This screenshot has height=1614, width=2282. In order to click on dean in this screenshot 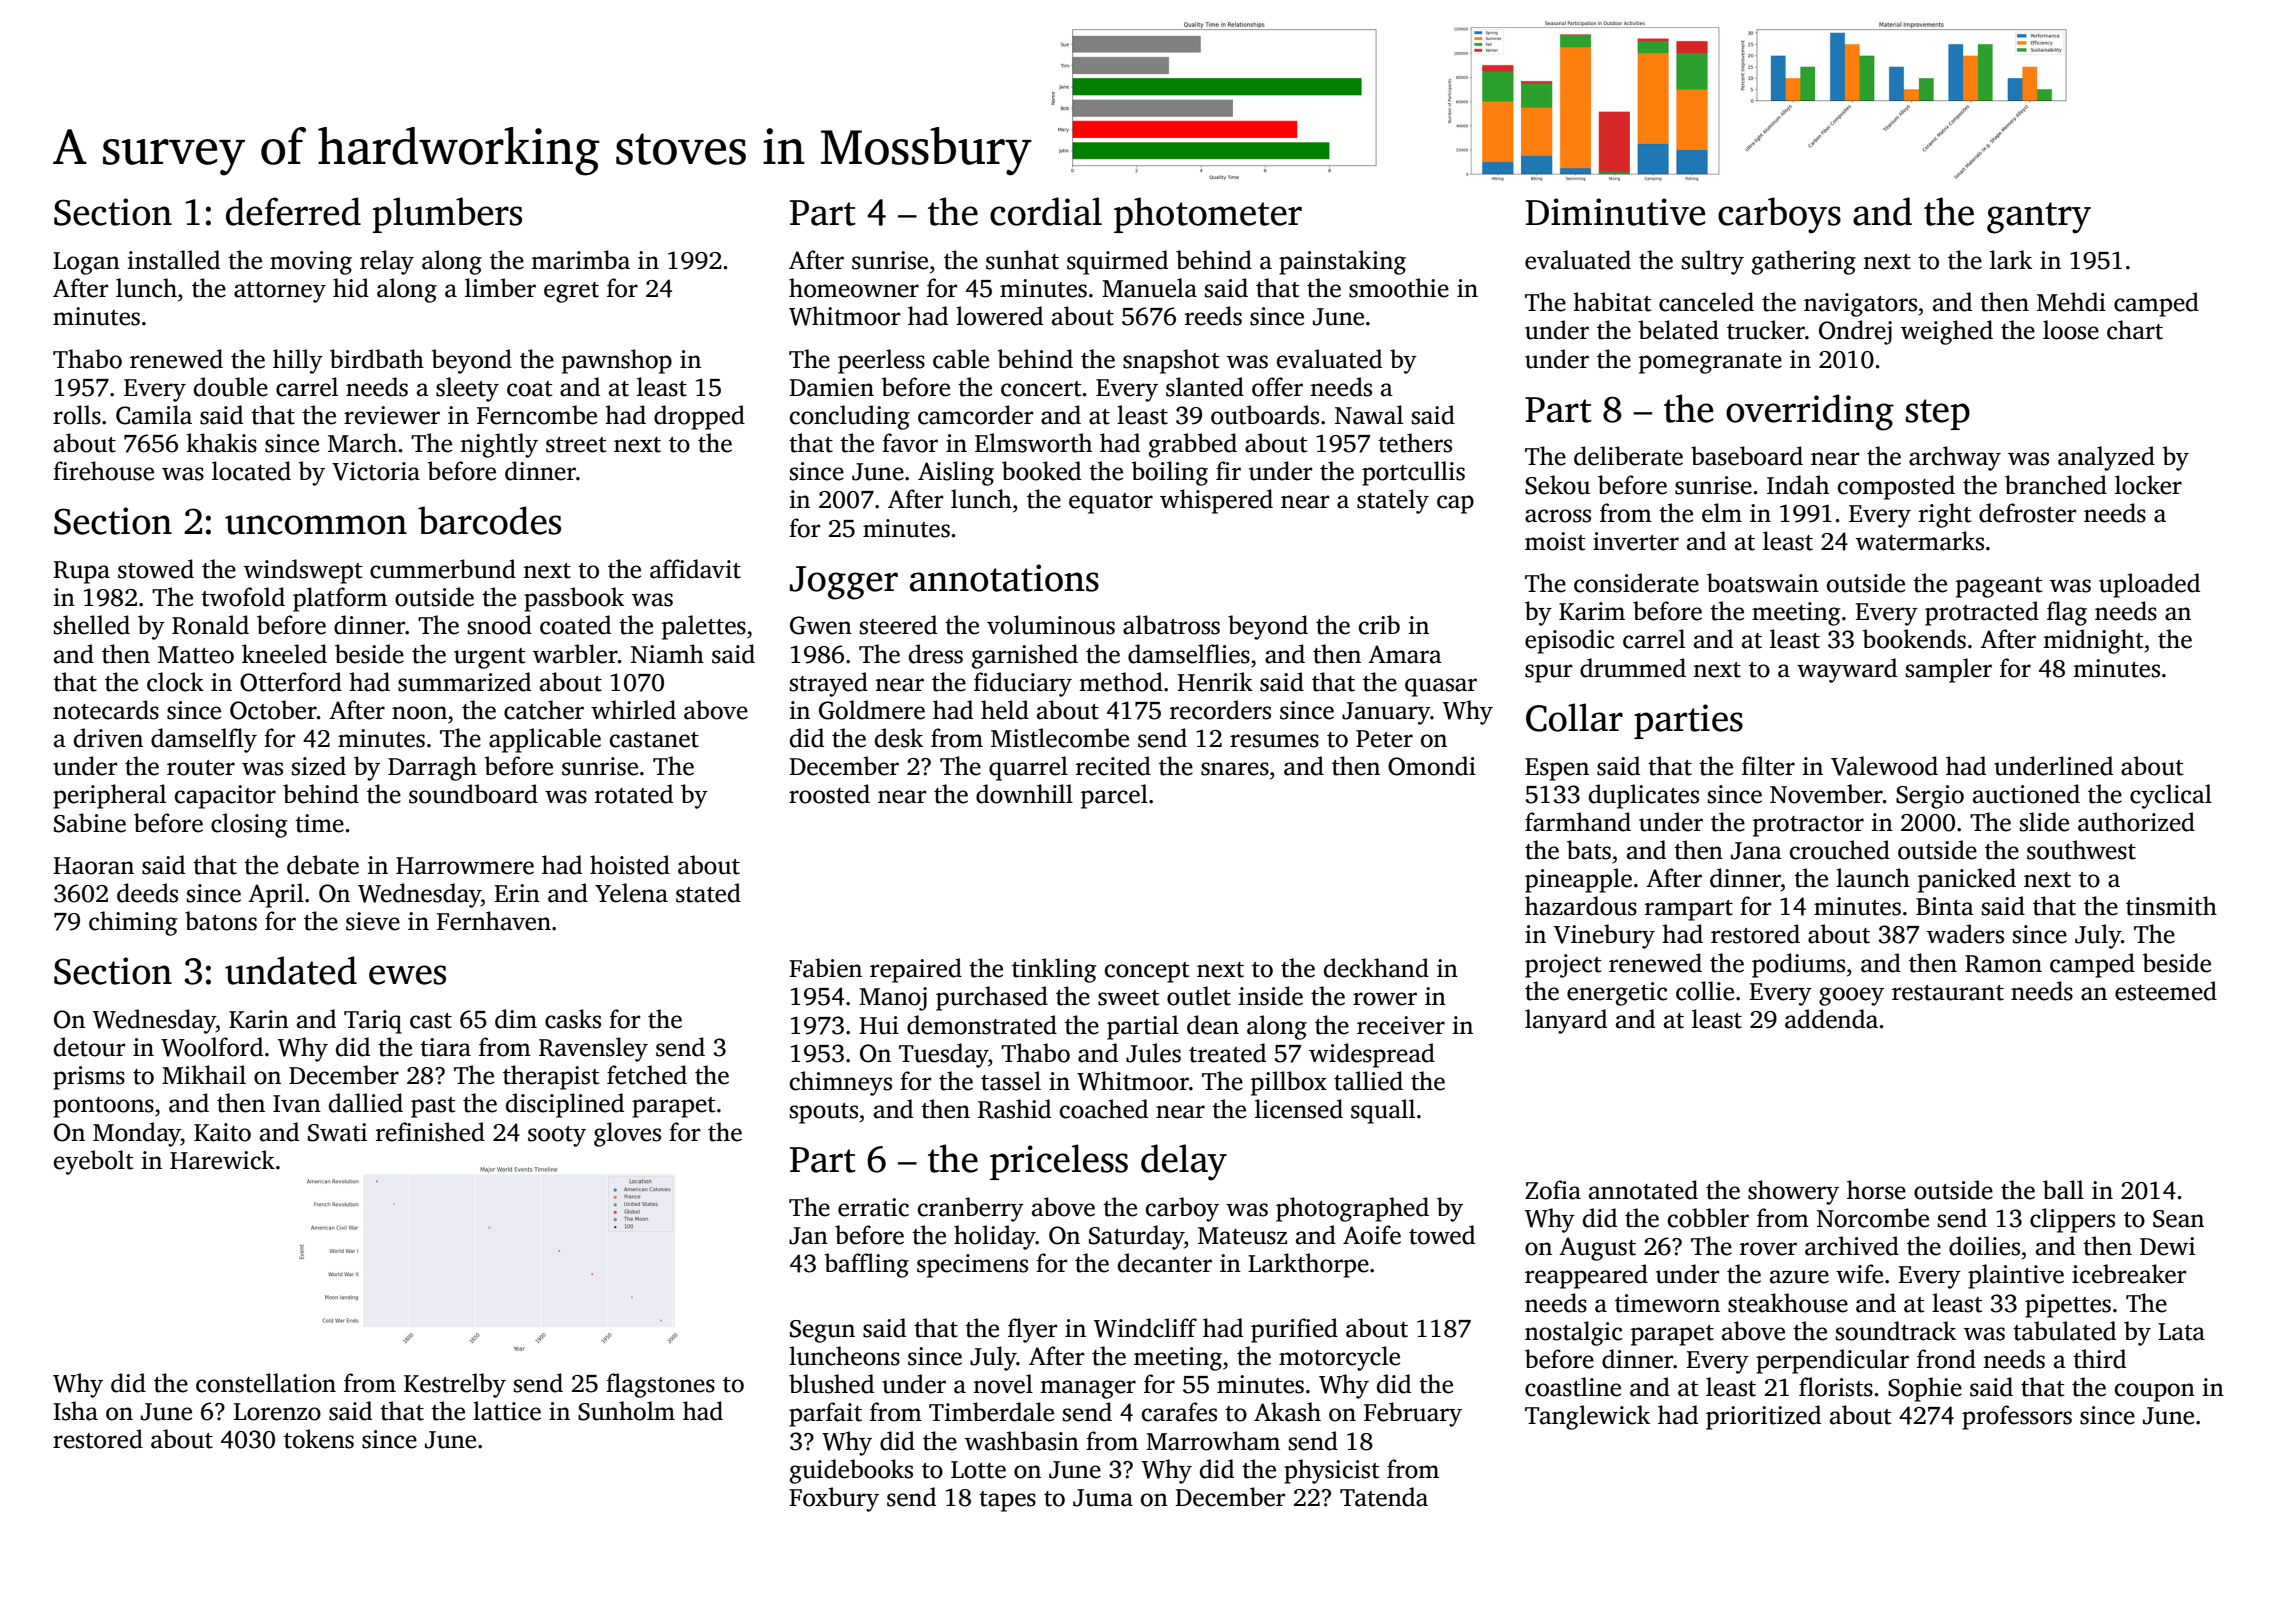, I will do `click(1213, 1025)`.
